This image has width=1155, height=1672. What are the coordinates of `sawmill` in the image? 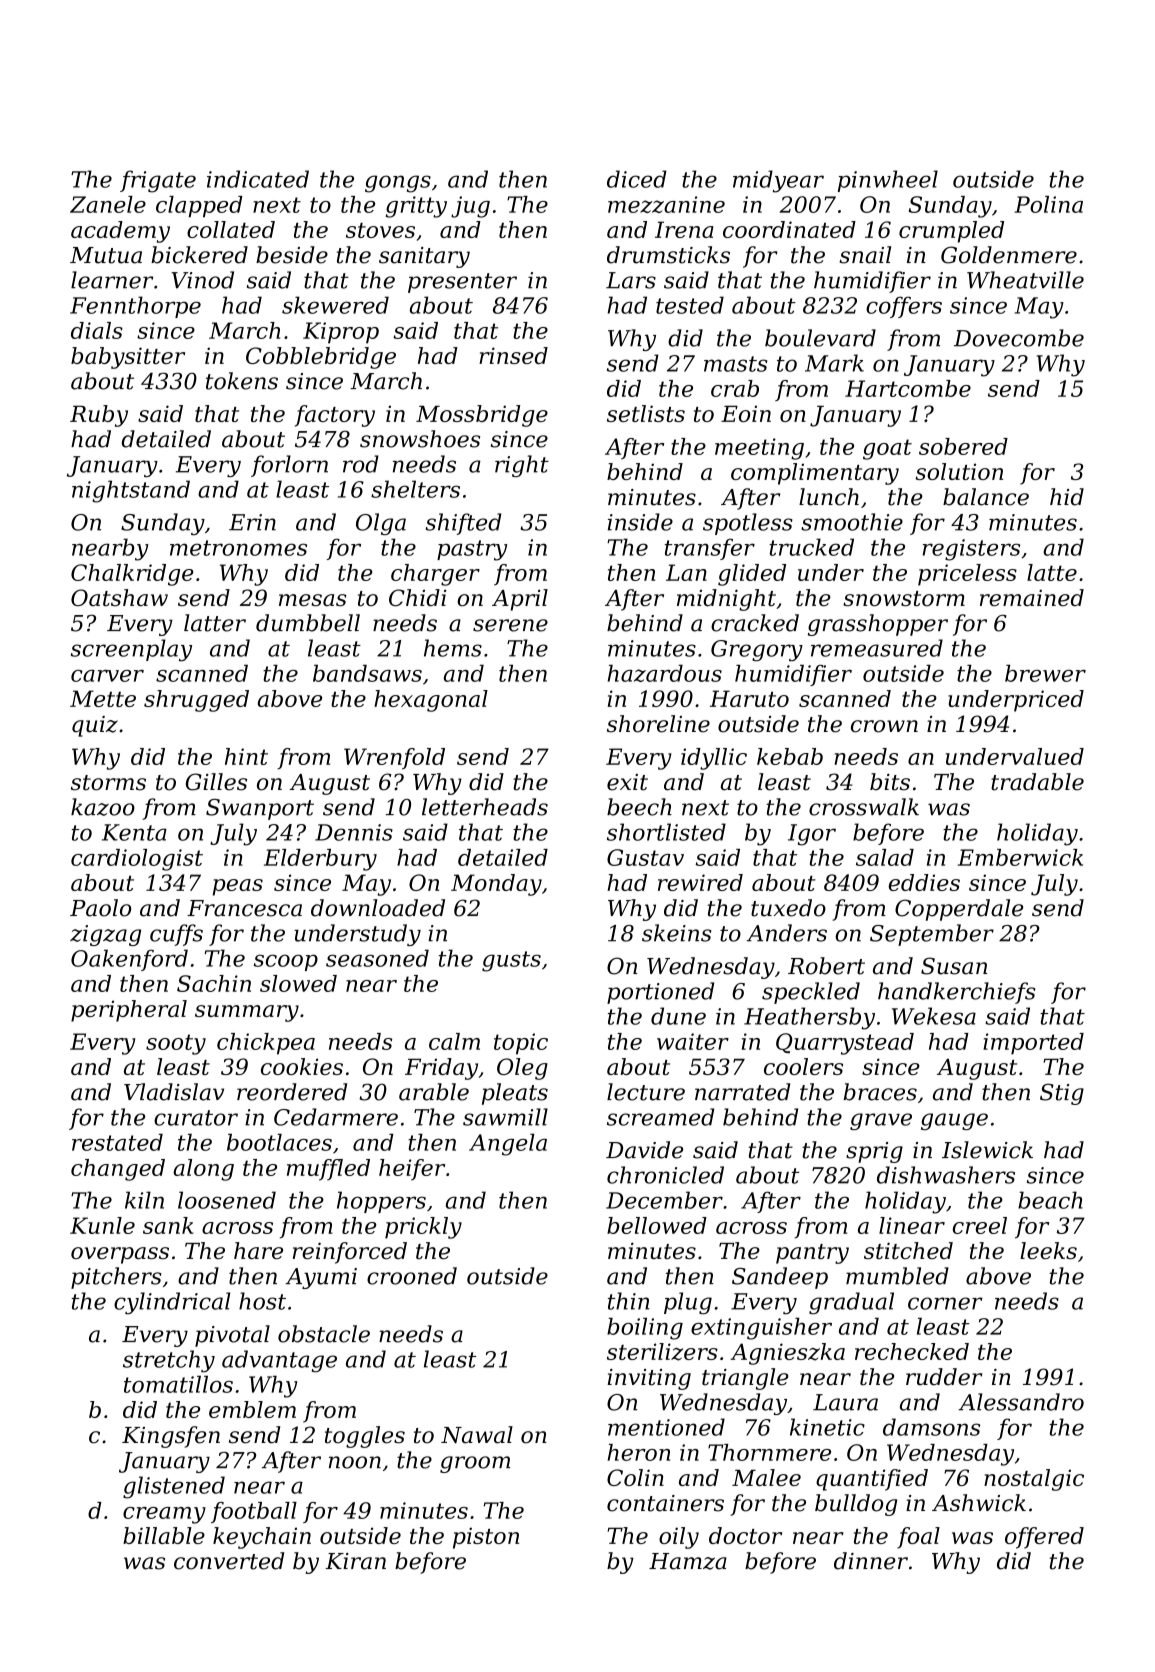 It's located at (505, 1117).
